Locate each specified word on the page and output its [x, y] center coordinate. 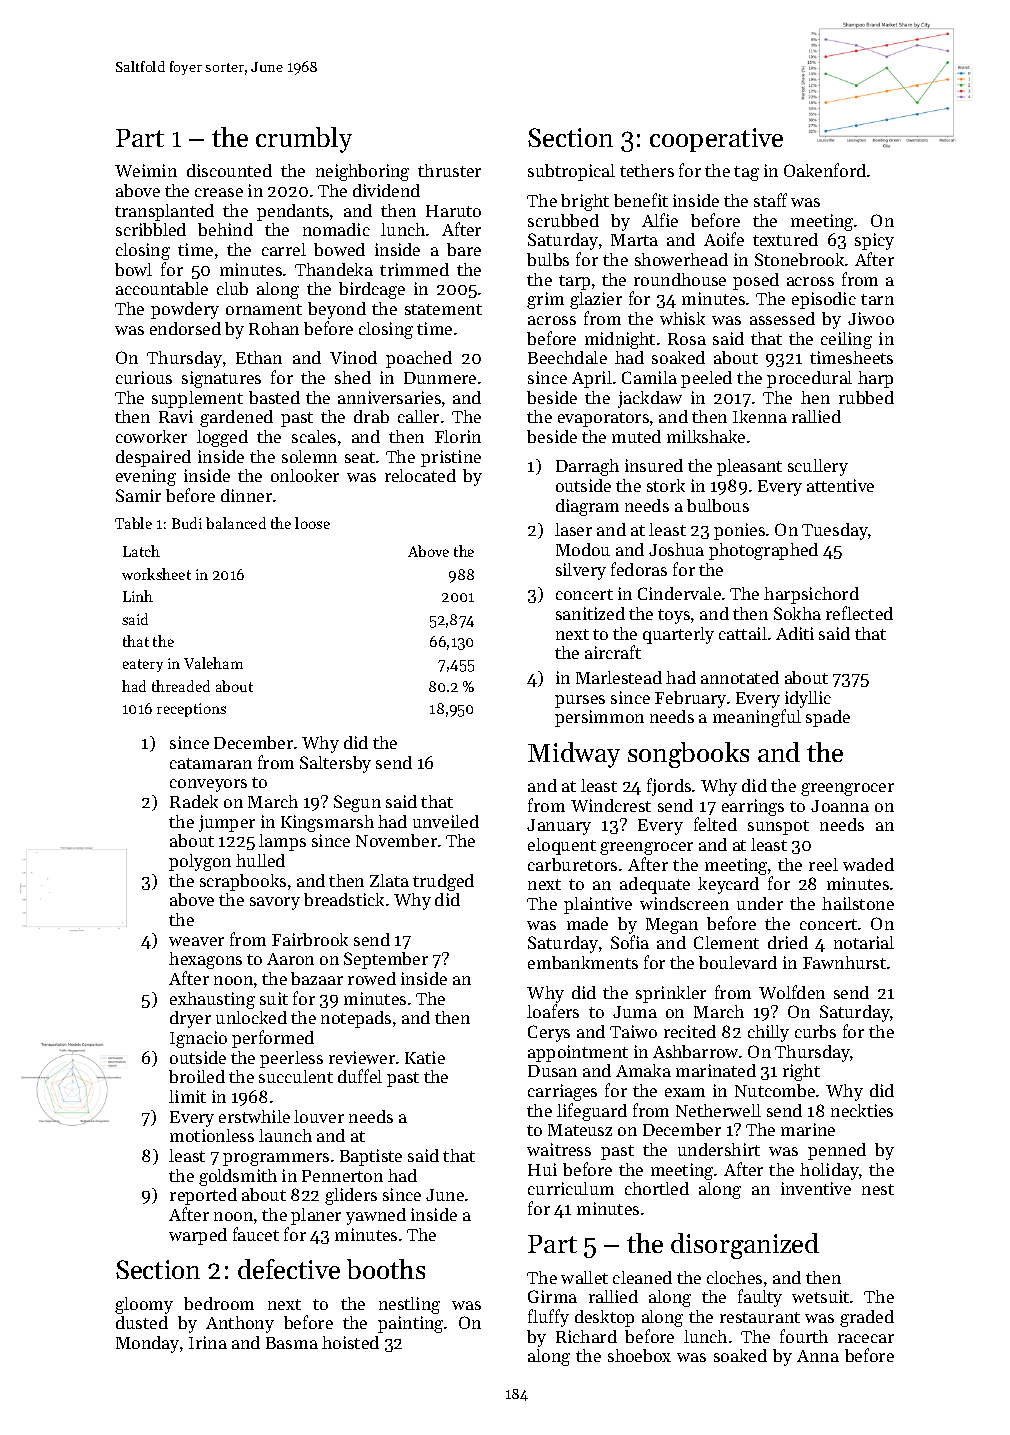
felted [715, 824]
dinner [246, 495]
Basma [292, 1343]
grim [545, 300]
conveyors [208, 785]
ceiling [846, 340]
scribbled [151, 229]
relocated [420, 475]
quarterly [678, 635]
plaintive [598, 905]
